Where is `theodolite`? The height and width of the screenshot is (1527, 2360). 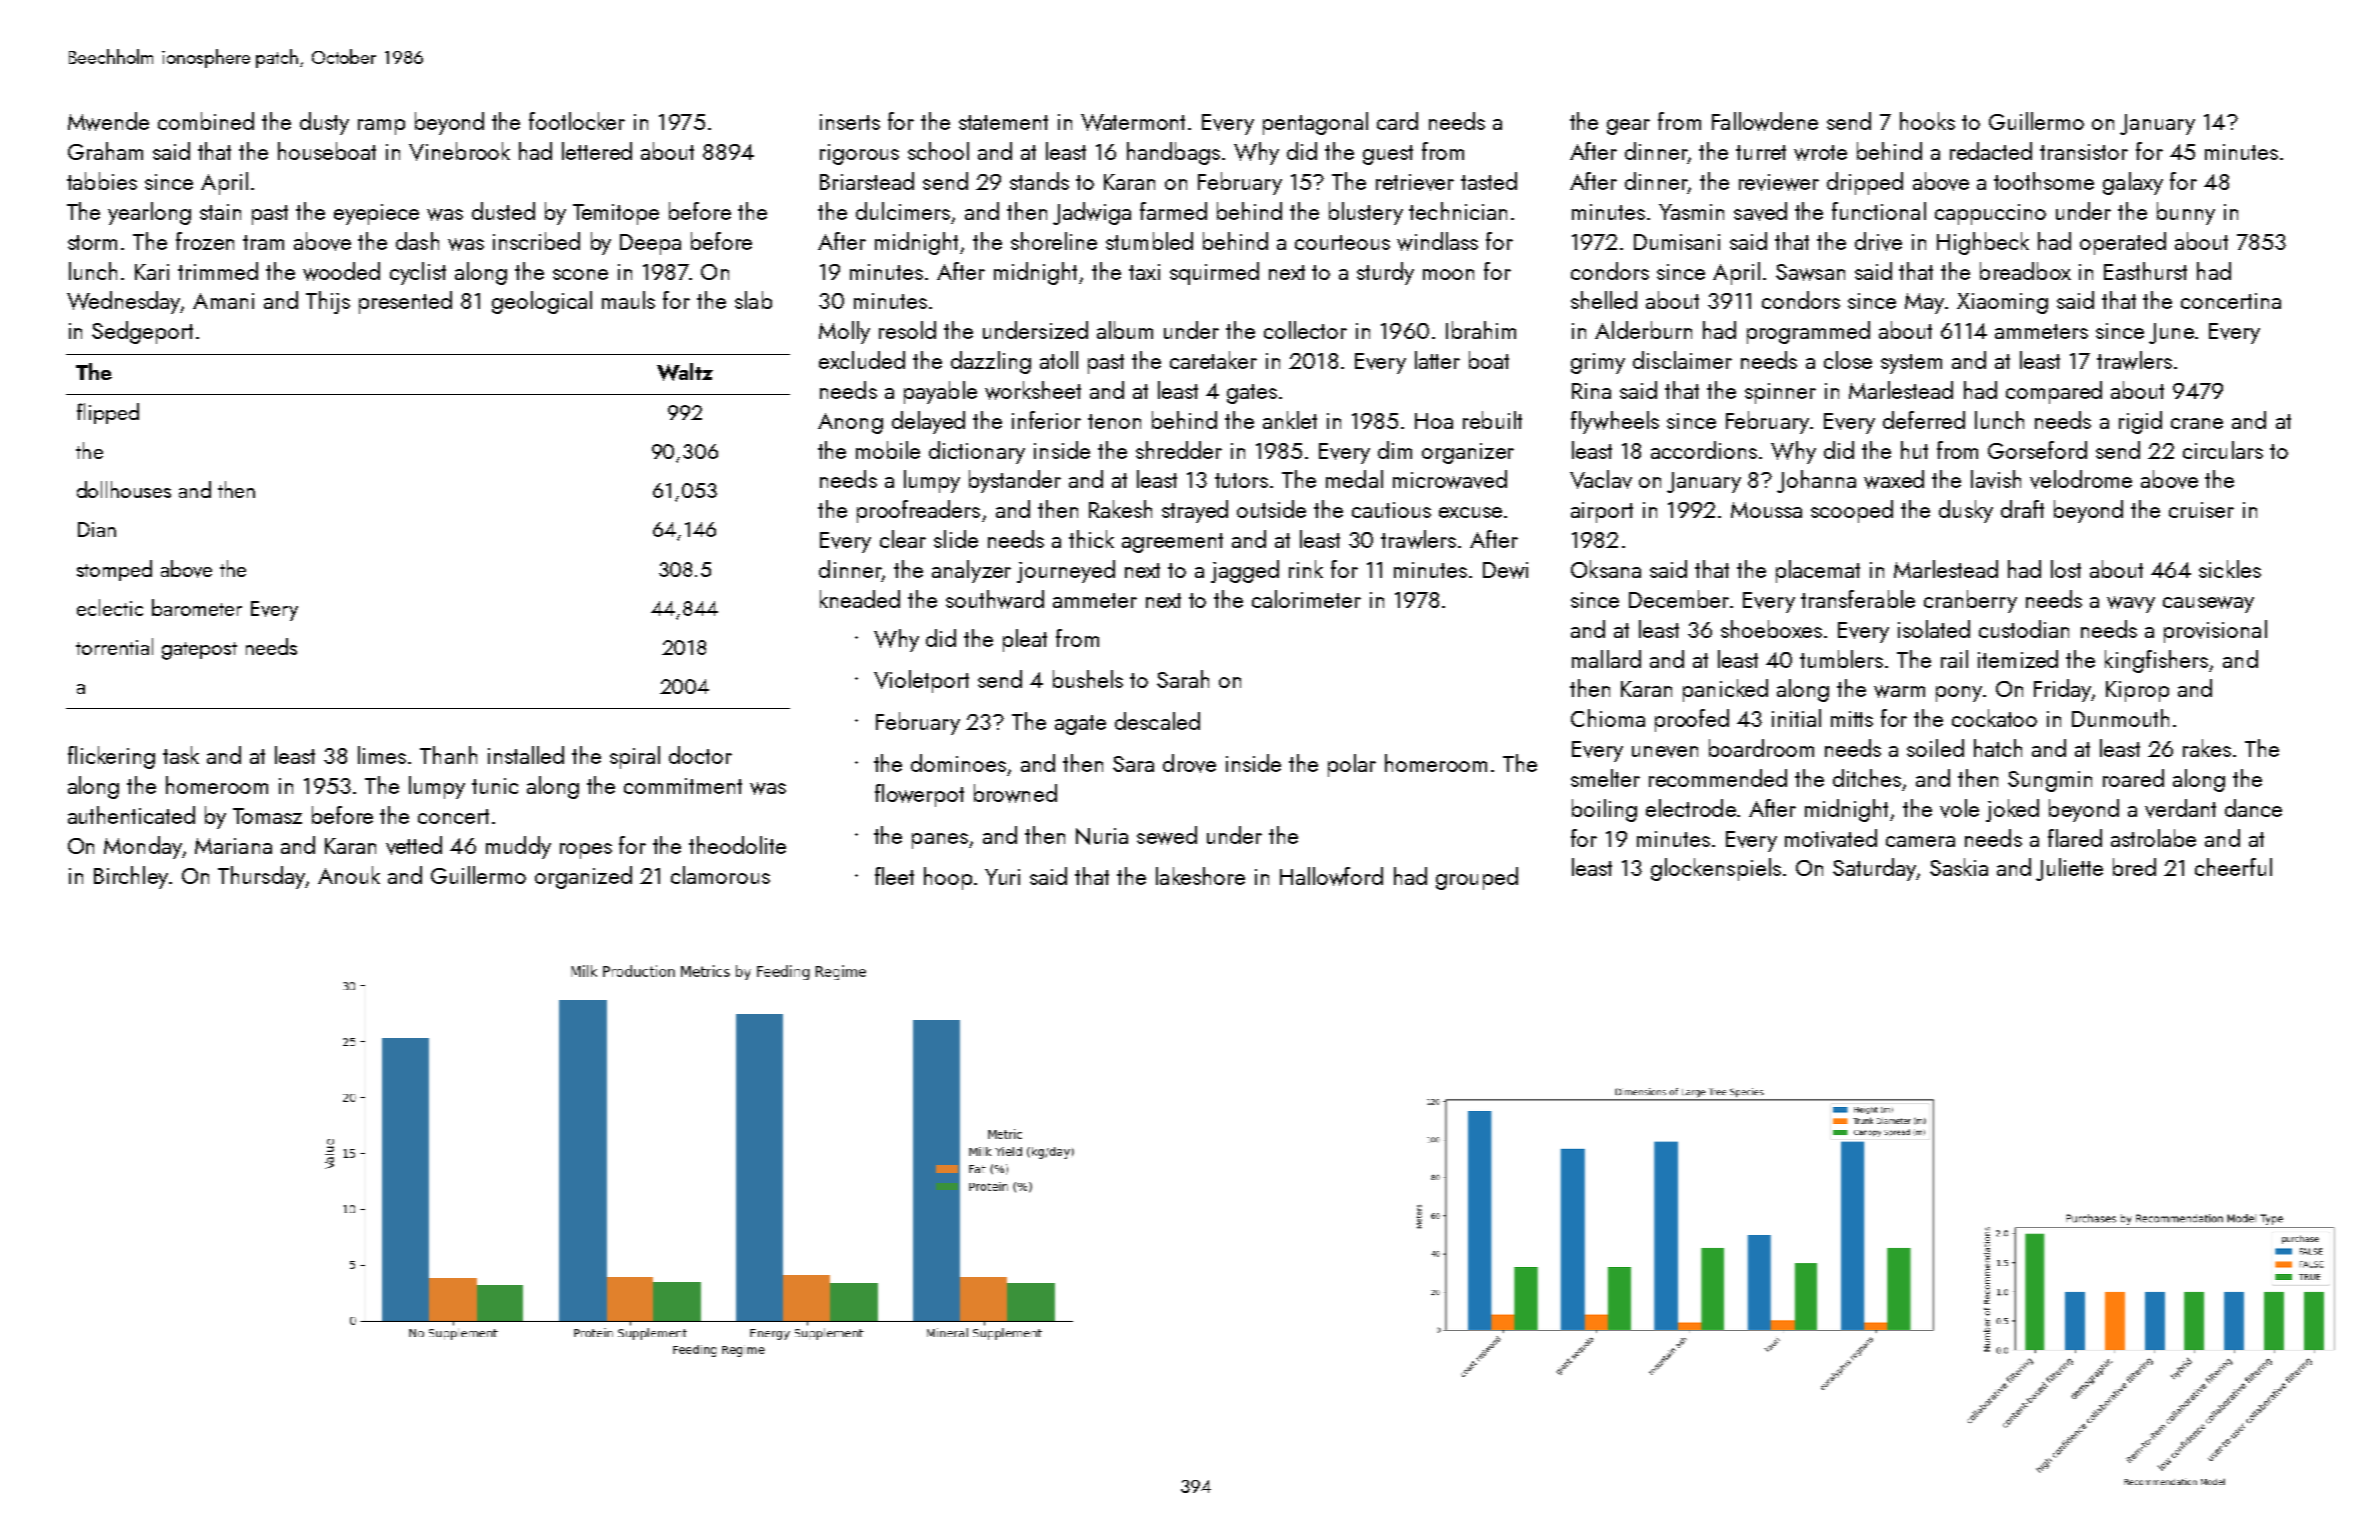 theodolite is located at coordinates (737, 845).
